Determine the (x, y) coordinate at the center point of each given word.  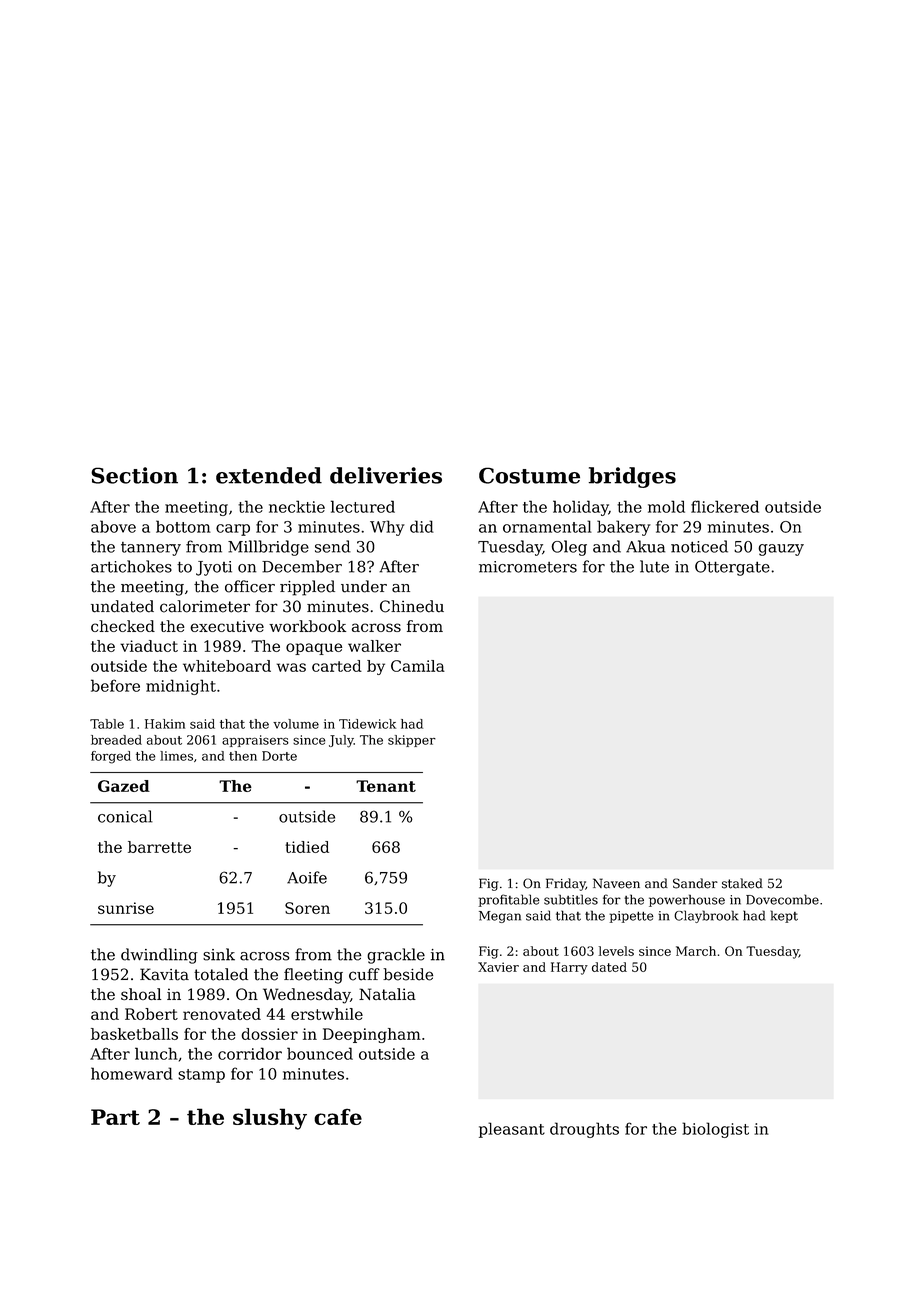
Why (387, 528)
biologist (715, 1130)
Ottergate (732, 568)
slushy (270, 1119)
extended (269, 475)
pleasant (512, 1130)
